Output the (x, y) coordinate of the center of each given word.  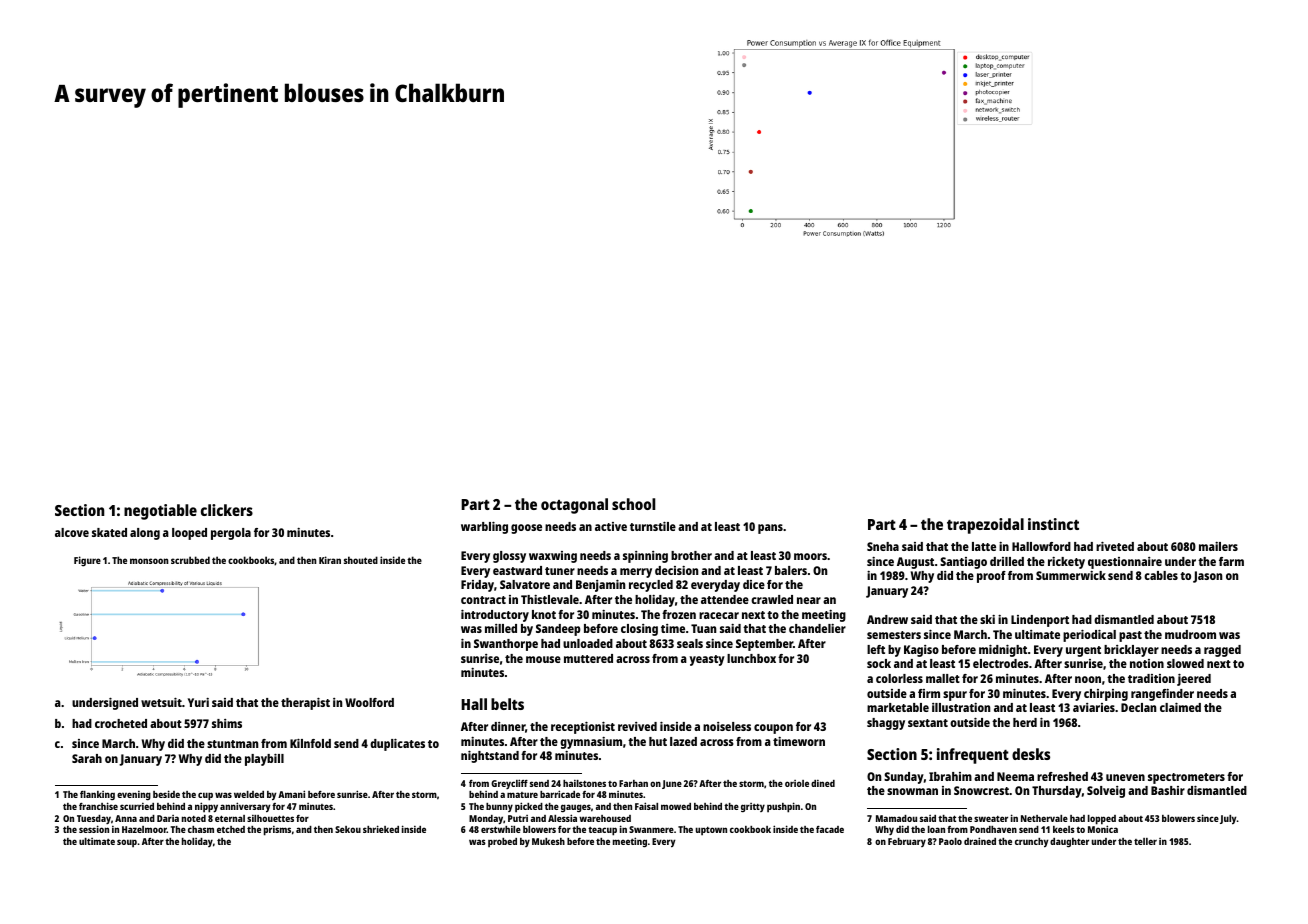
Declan (1138, 707)
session (94, 829)
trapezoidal (985, 526)
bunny (499, 807)
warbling (484, 528)
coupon (773, 729)
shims (227, 723)
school (633, 504)
